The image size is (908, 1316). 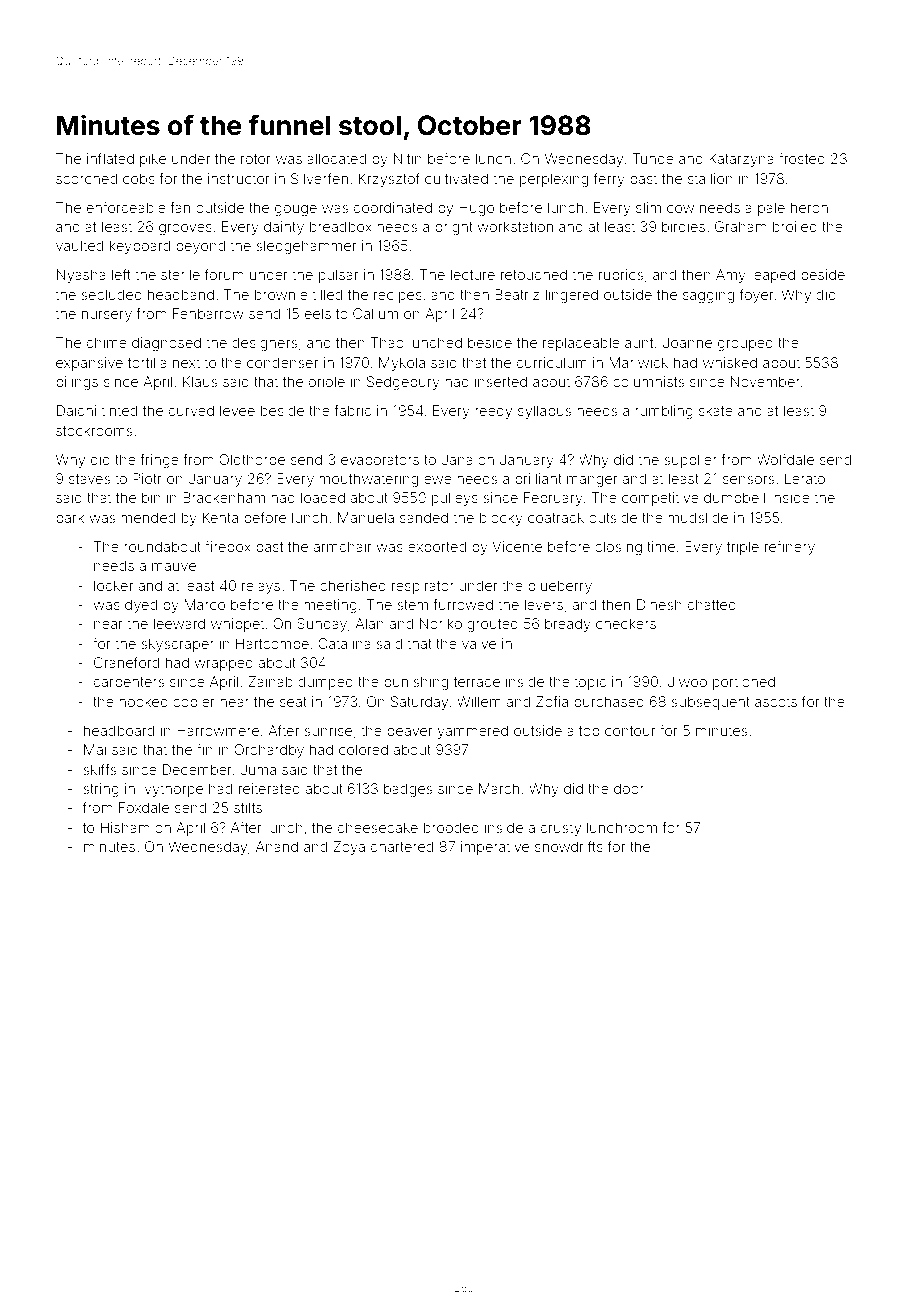 I want to click on snowdrifts, so click(x=569, y=846).
